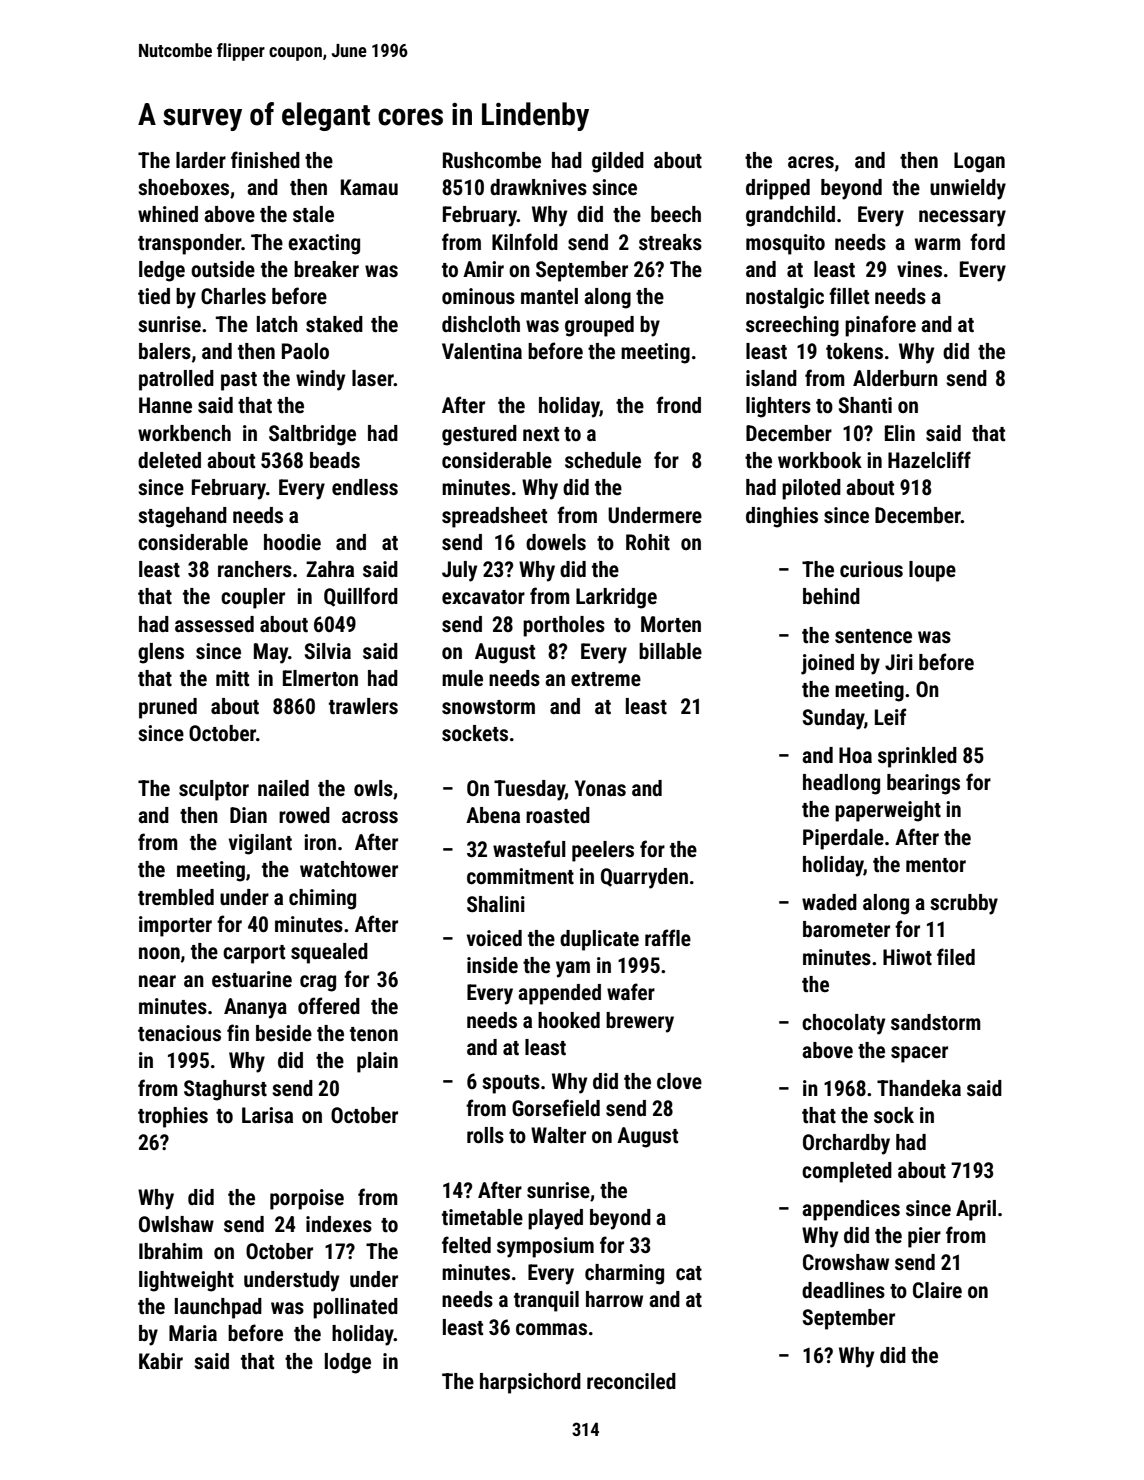 The width and height of the screenshot is (1144, 1480). I want to click on island, so click(771, 378).
